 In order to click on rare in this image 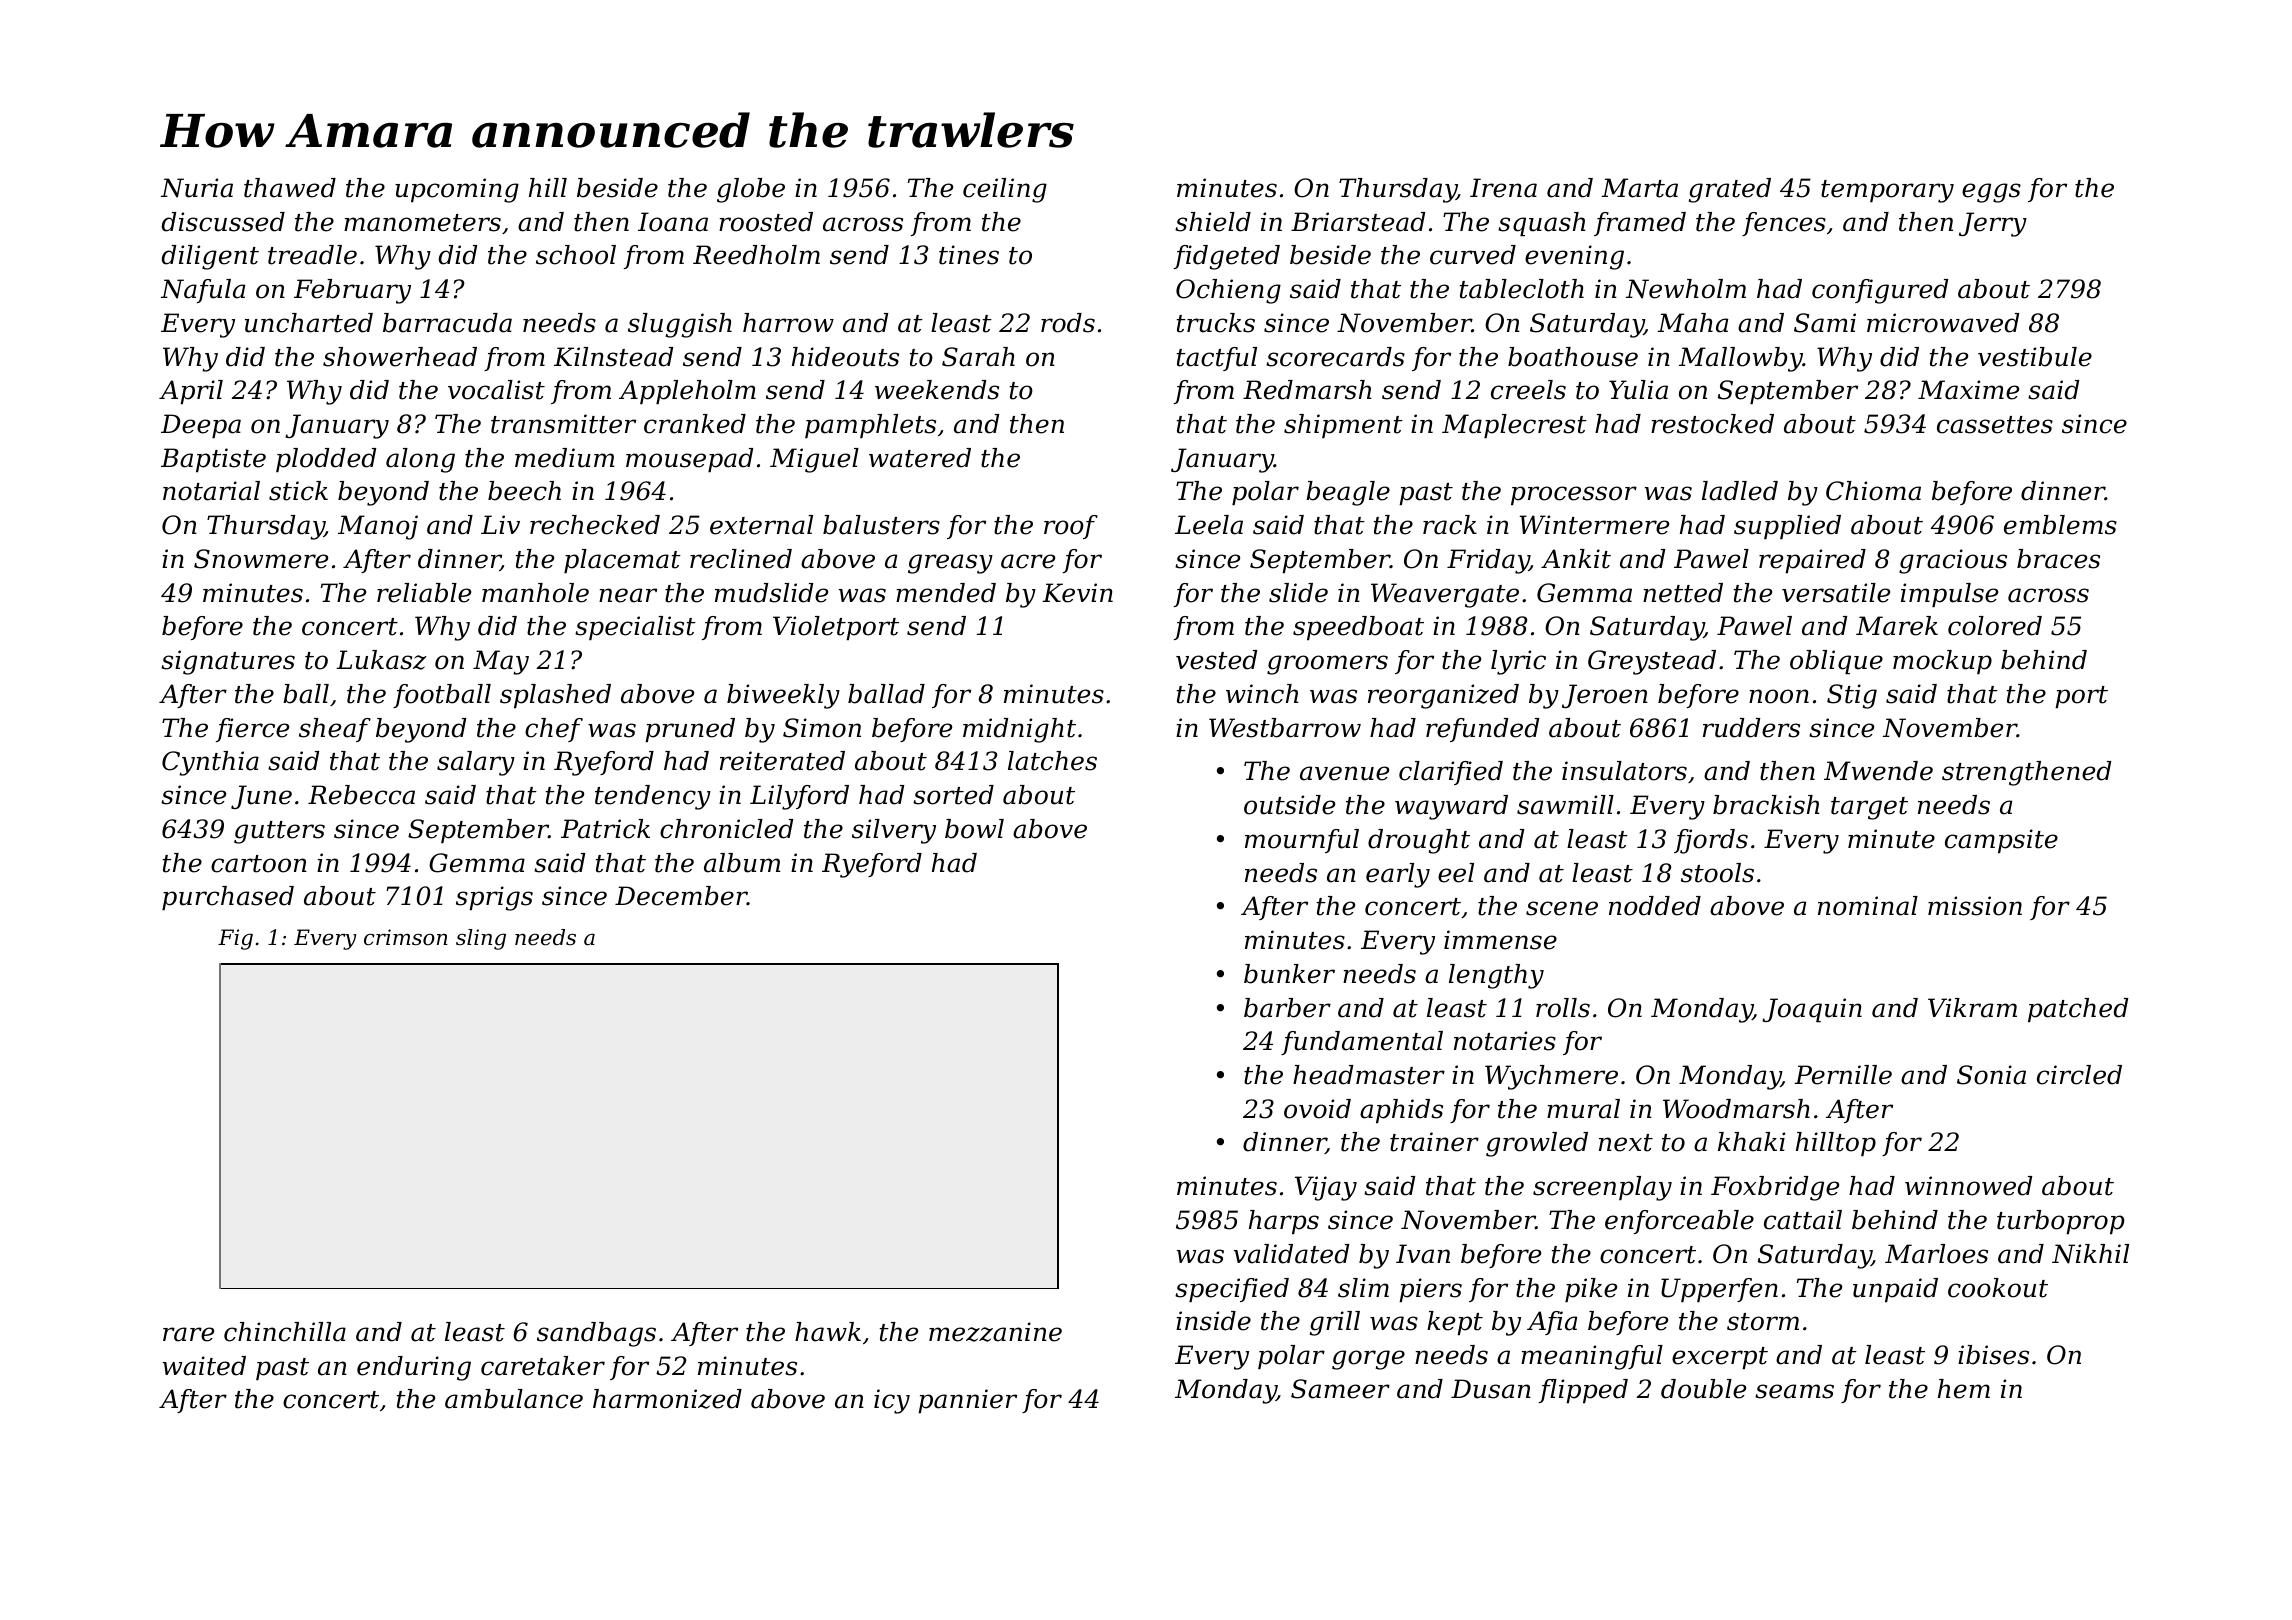, I will do `click(188, 1334)`.
